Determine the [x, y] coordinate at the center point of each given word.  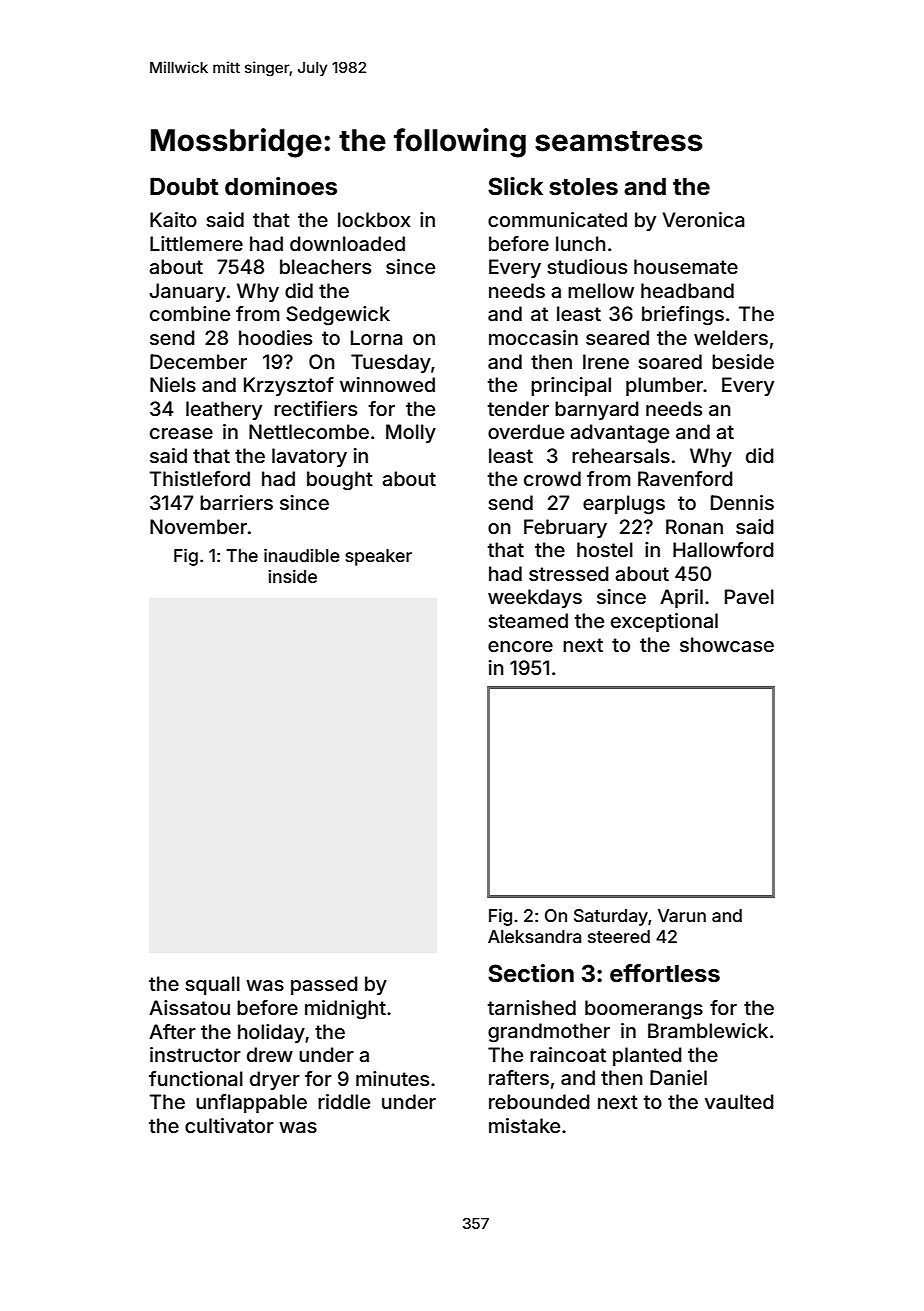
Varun [682, 915]
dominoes [281, 186]
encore [520, 646]
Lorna [377, 337]
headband [687, 290]
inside [292, 576]
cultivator [229, 1125]
